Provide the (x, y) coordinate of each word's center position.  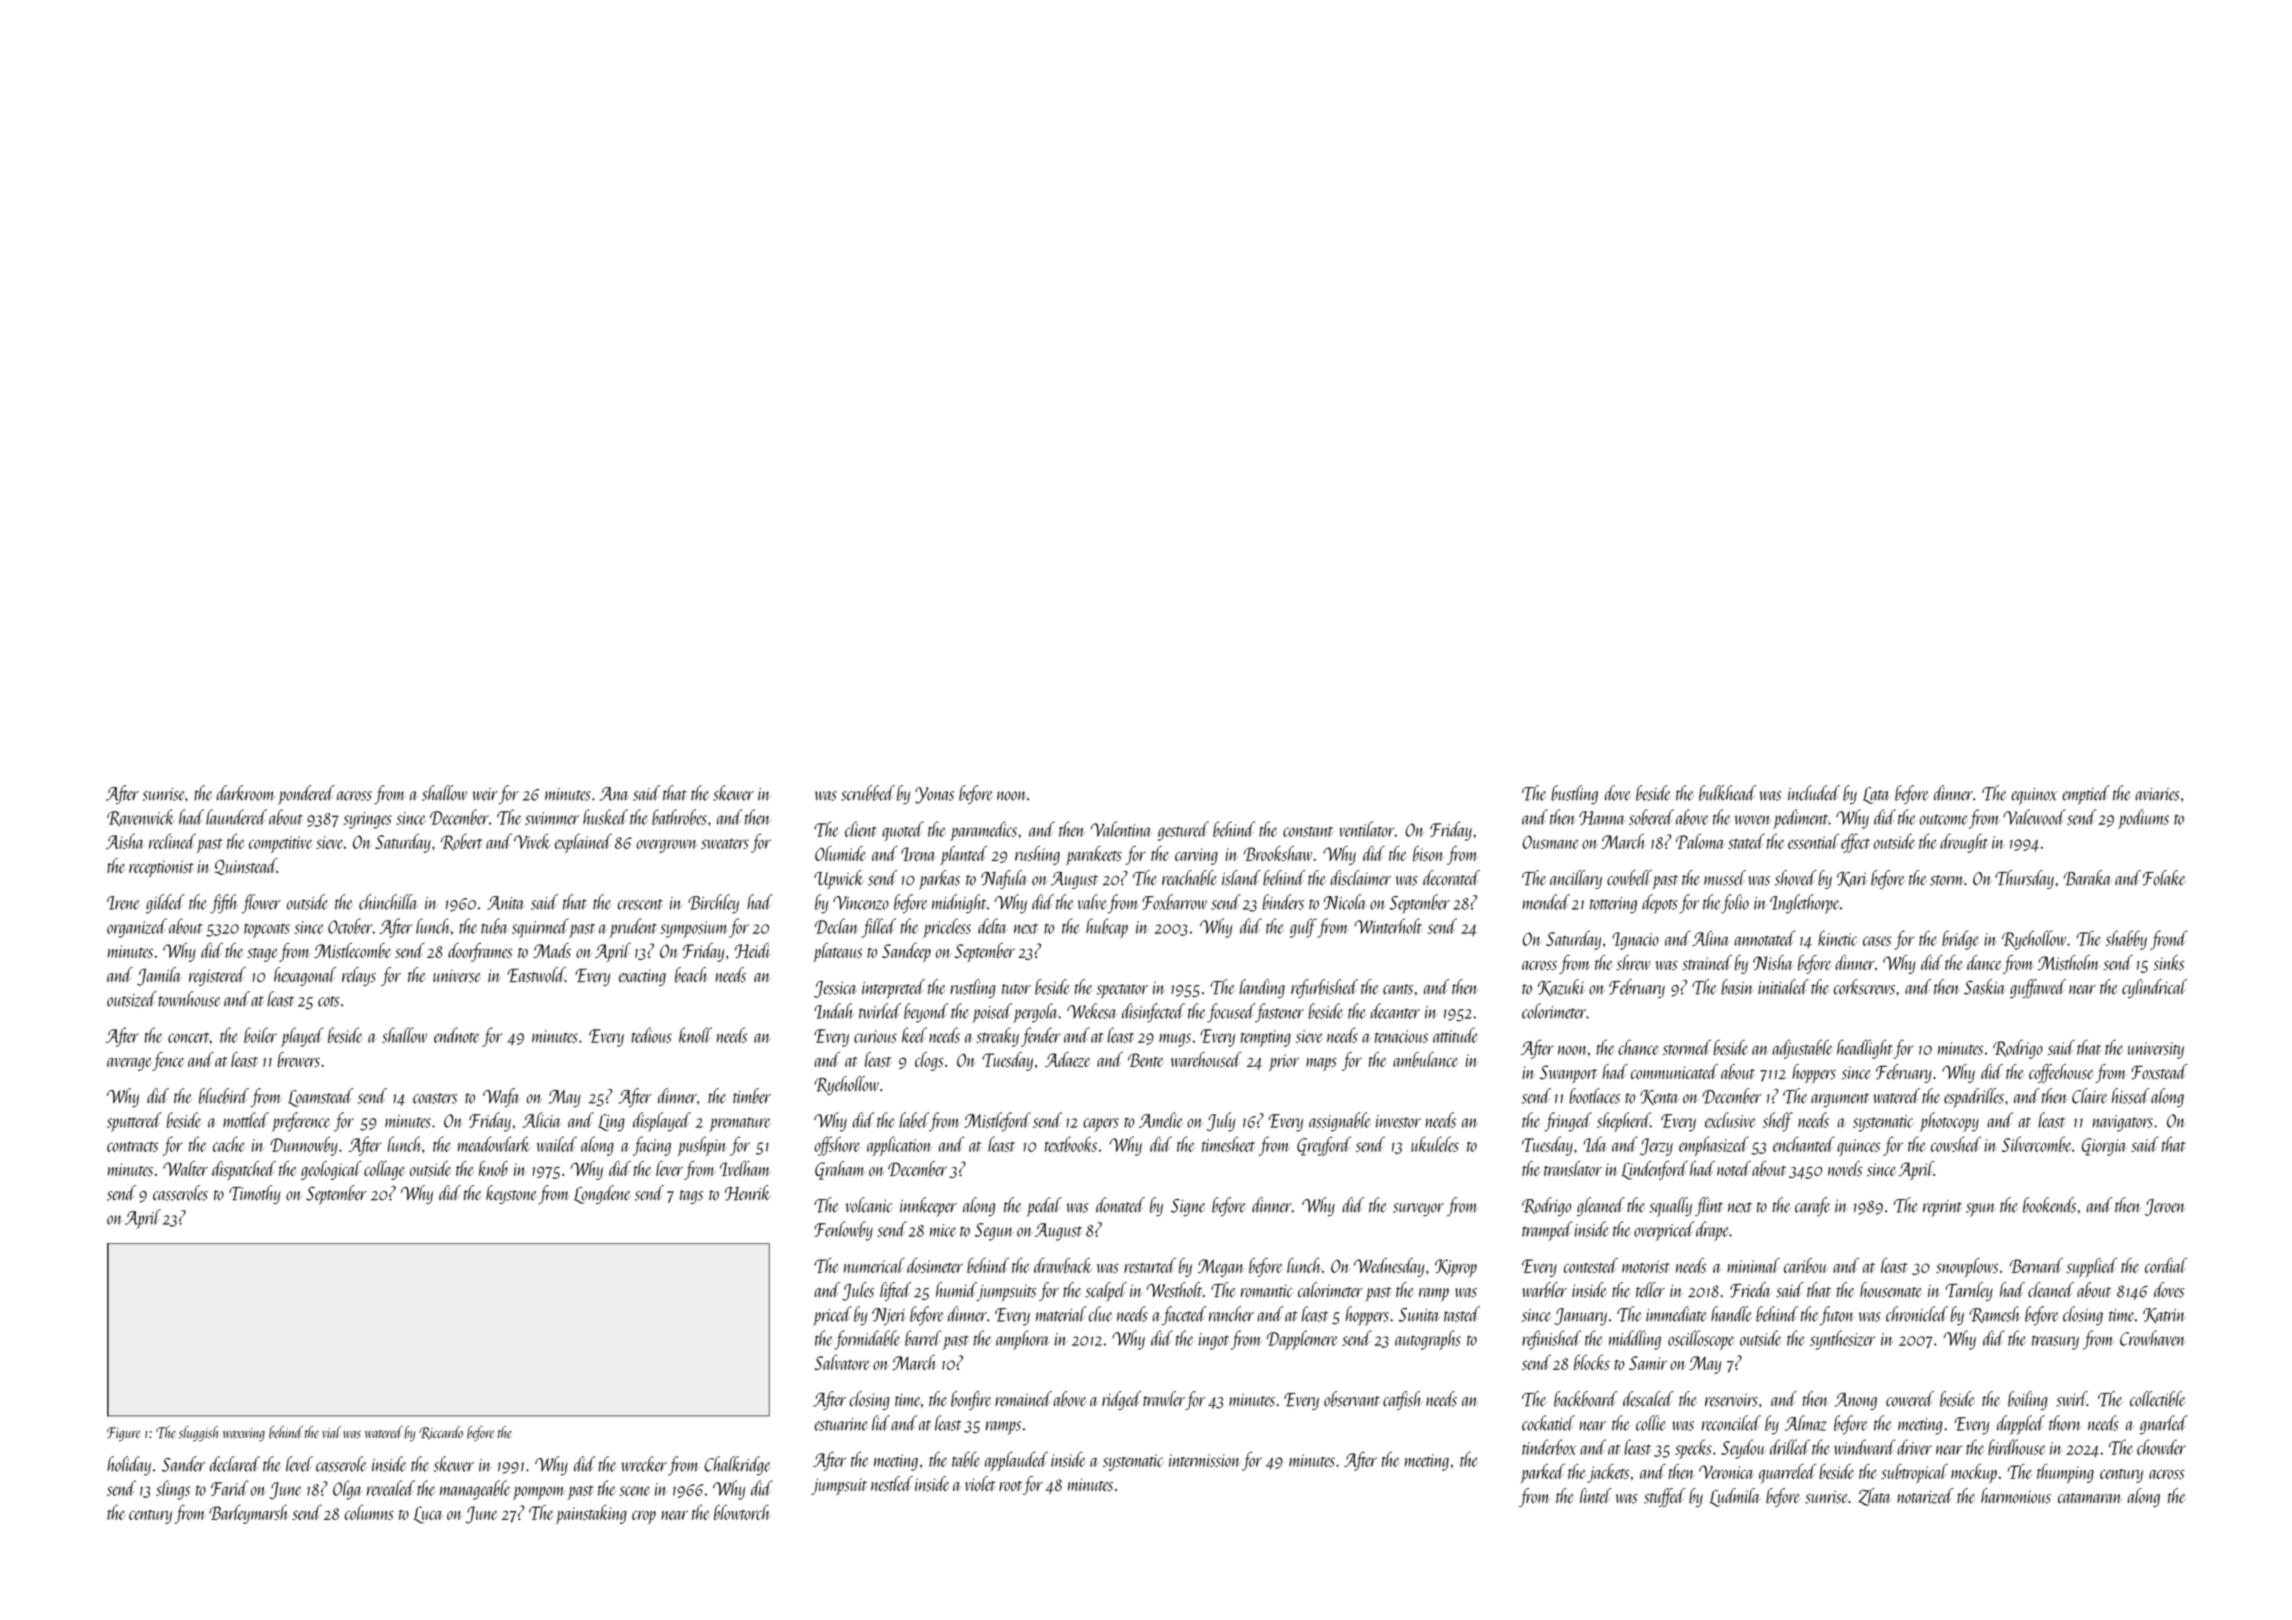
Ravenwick (141, 818)
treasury (2055, 1342)
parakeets (1094, 855)
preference (301, 1122)
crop (644, 1517)
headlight (1865, 1049)
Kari (1852, 879)
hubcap (1107, 928)
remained (1023, 1399)
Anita (506, 903)
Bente (1146, 1060)
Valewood (2034, 817)
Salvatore (841, 1362)
